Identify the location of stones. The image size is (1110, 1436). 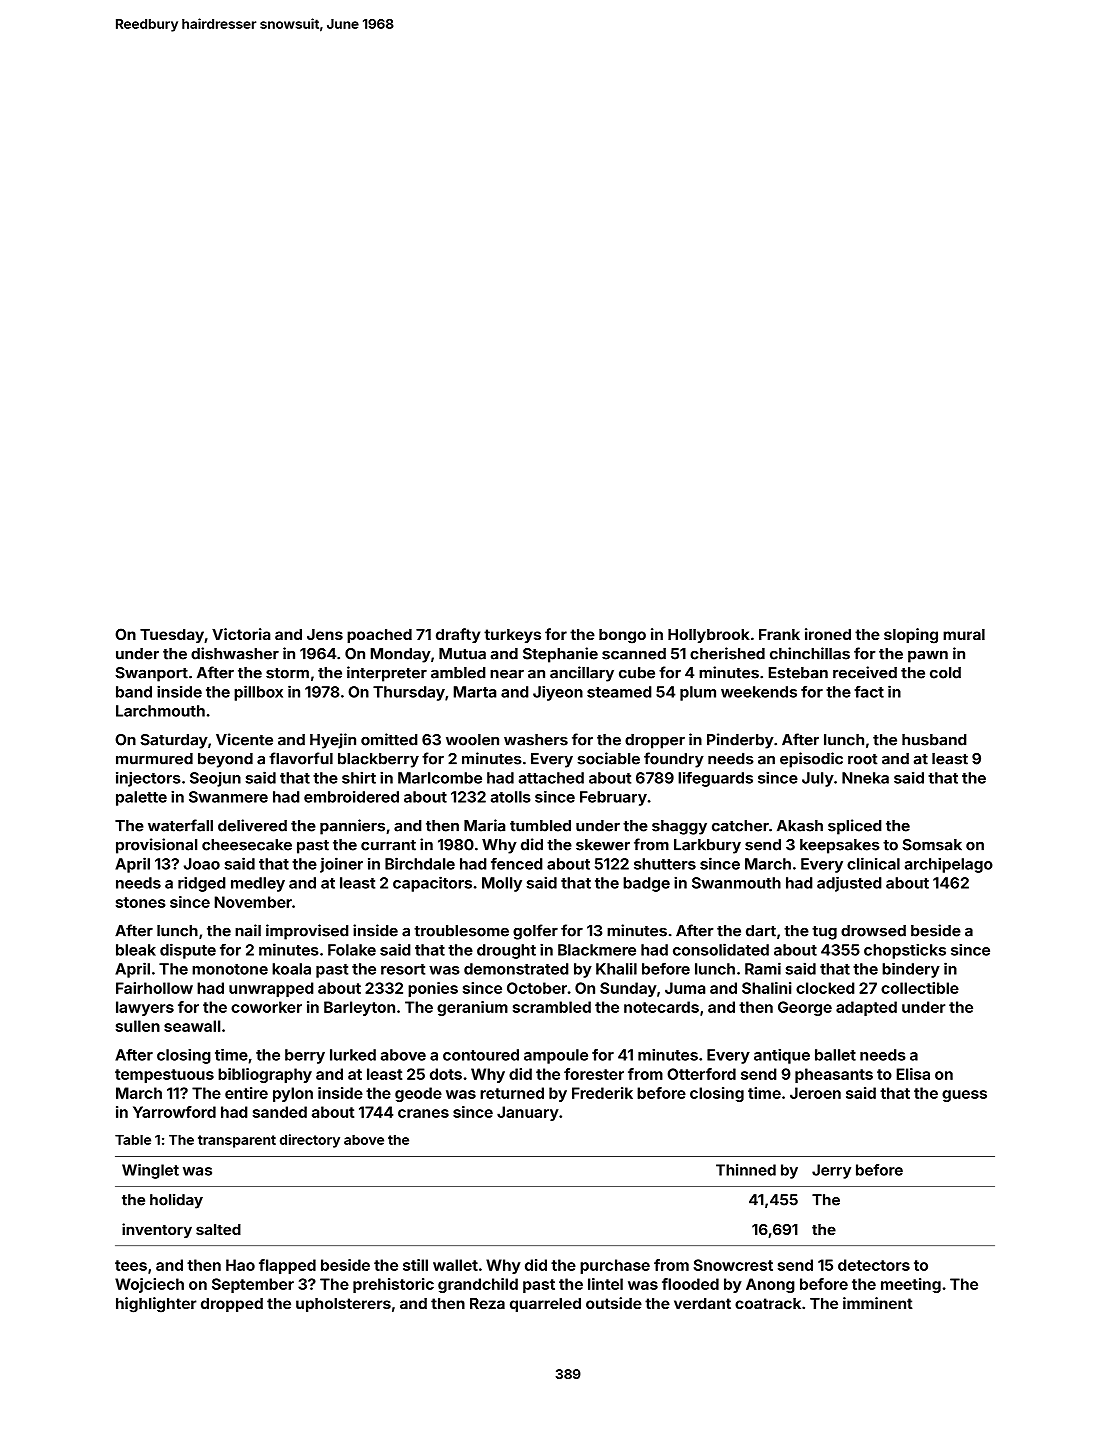
(141, 902).
